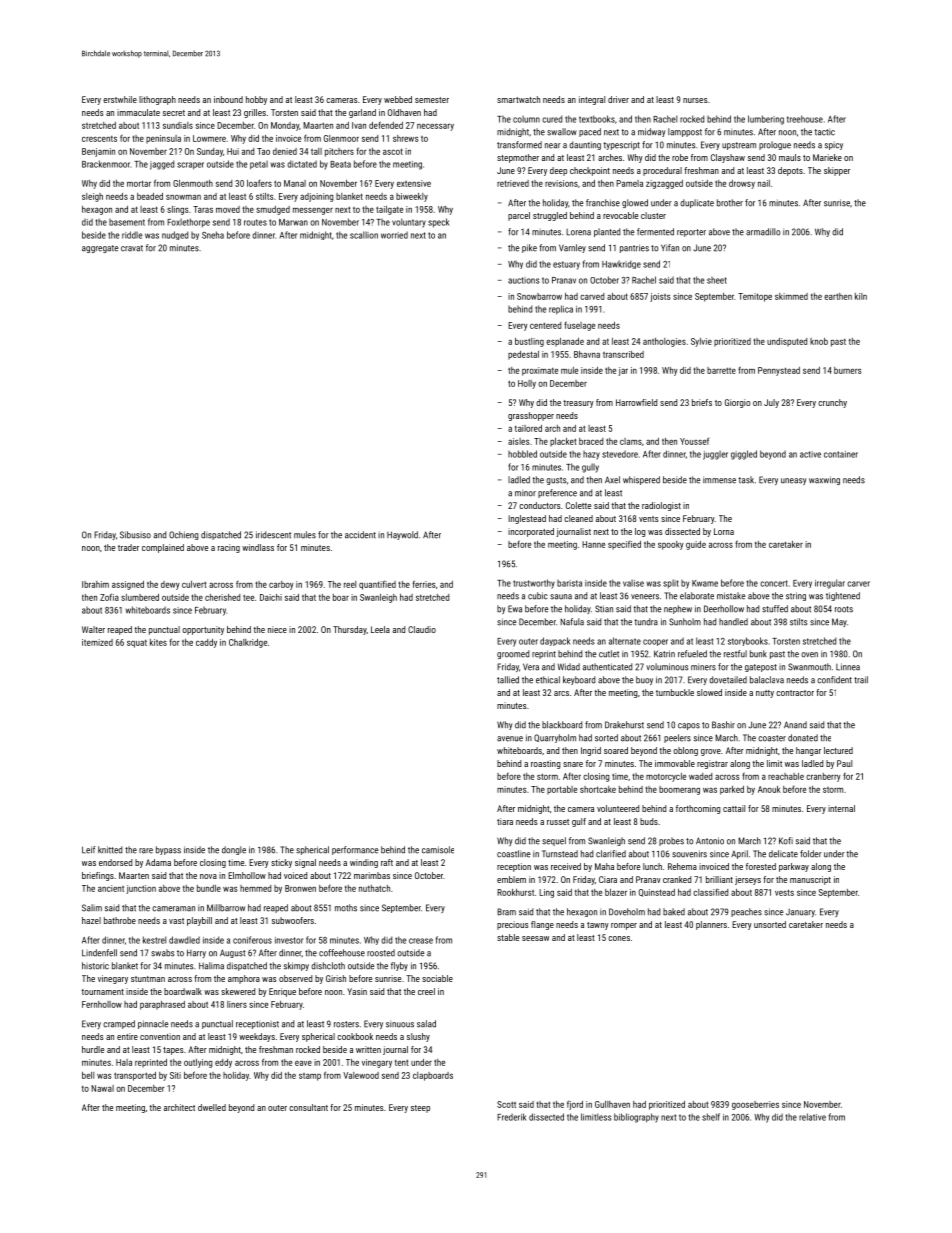 The width and height of the screenshot is (952, 1233). I want to click on sheet, so click(717, 280).
